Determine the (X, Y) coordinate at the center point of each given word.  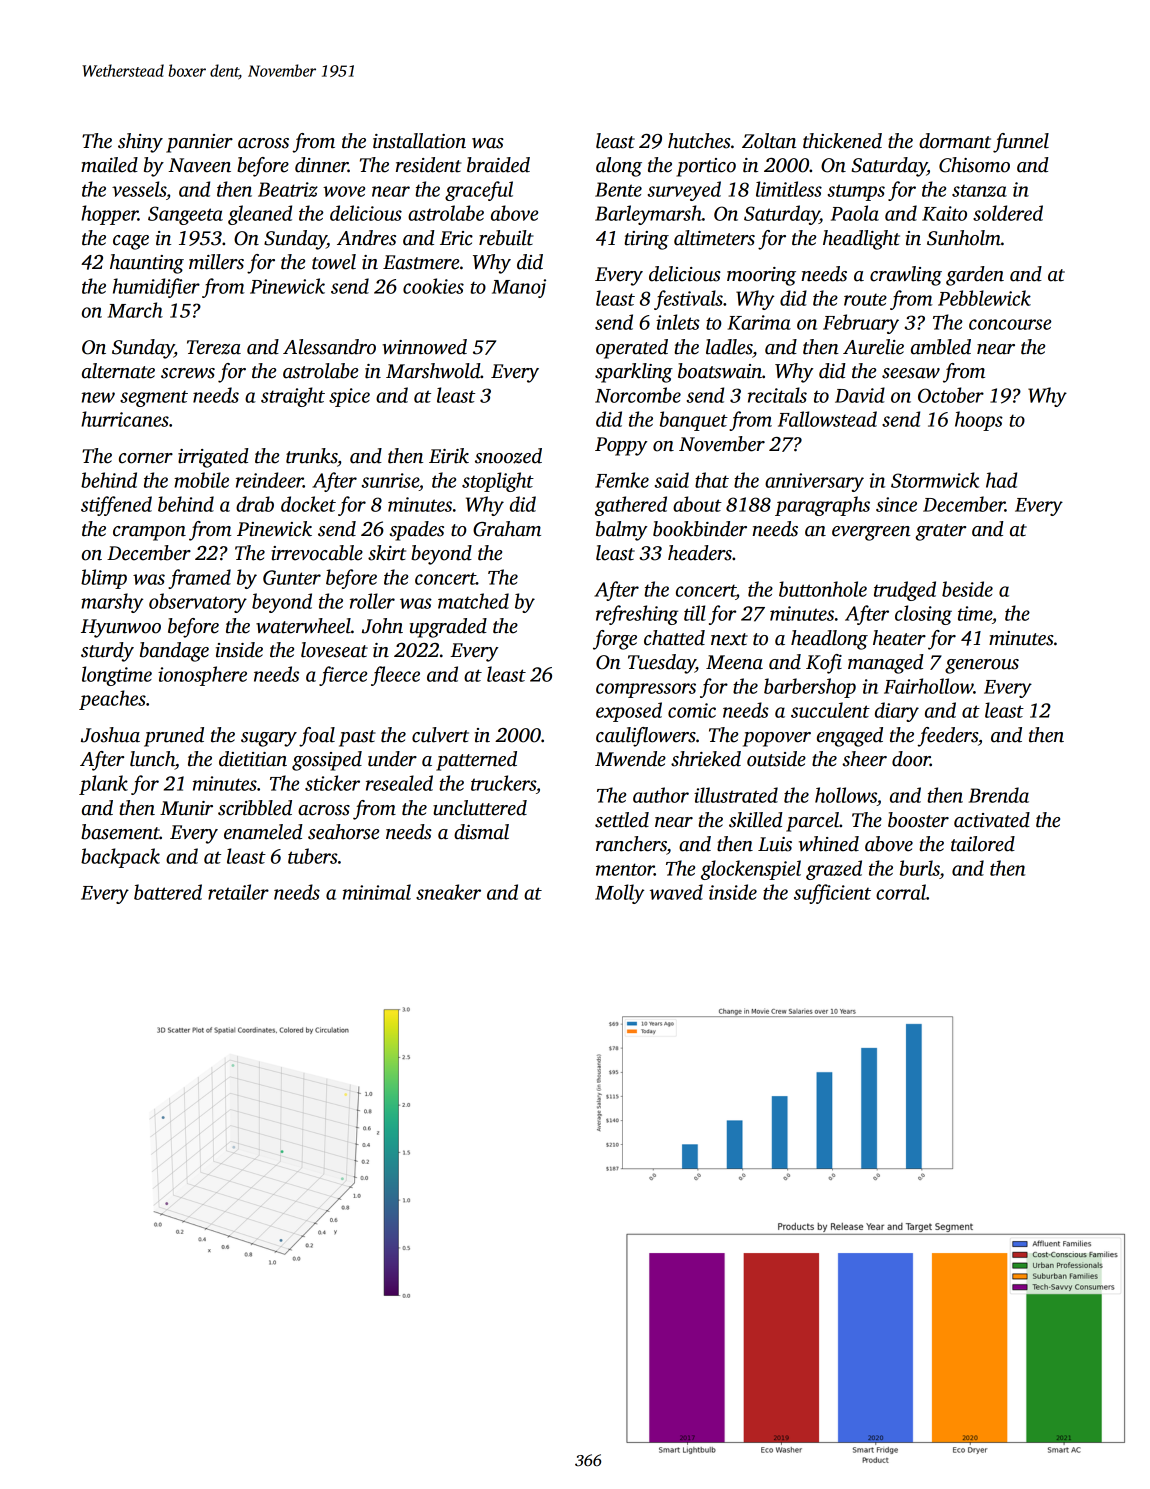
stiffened (116, 506)
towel (334, 262)
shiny (140, 143)
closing (923, 615)
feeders (947, 737)
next (729, 639)
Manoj (519, 288)
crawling (906, 276)
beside (967, 589)
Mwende (630, 759)
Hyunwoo (121, 628)
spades (416, 531)
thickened (842, 141)
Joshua (110, 735)
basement (120, 832)
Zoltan (769, 141)
